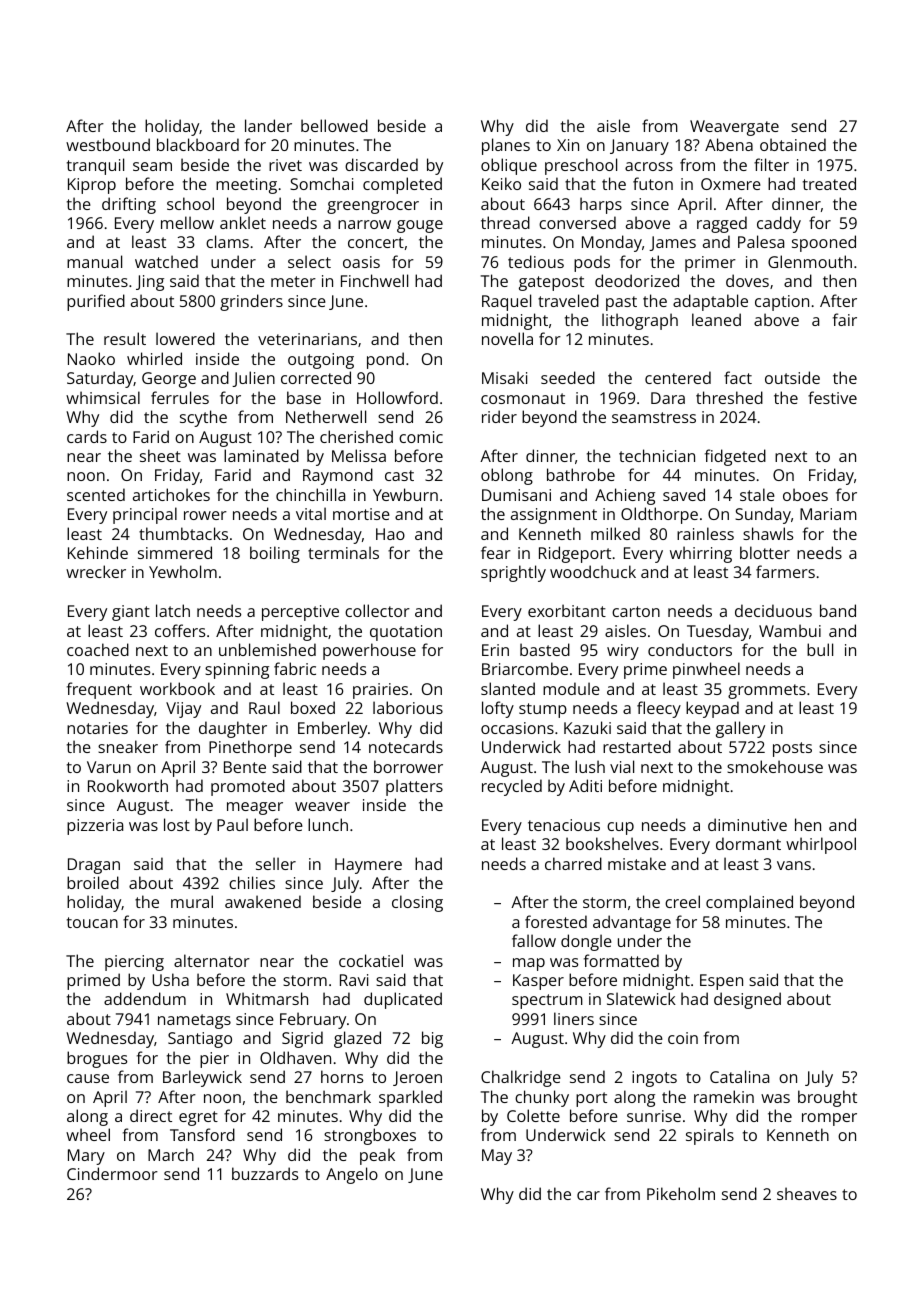  Describe the element at coordinates (504, 377) in the screenshot. I see `Misaki` at that location.
